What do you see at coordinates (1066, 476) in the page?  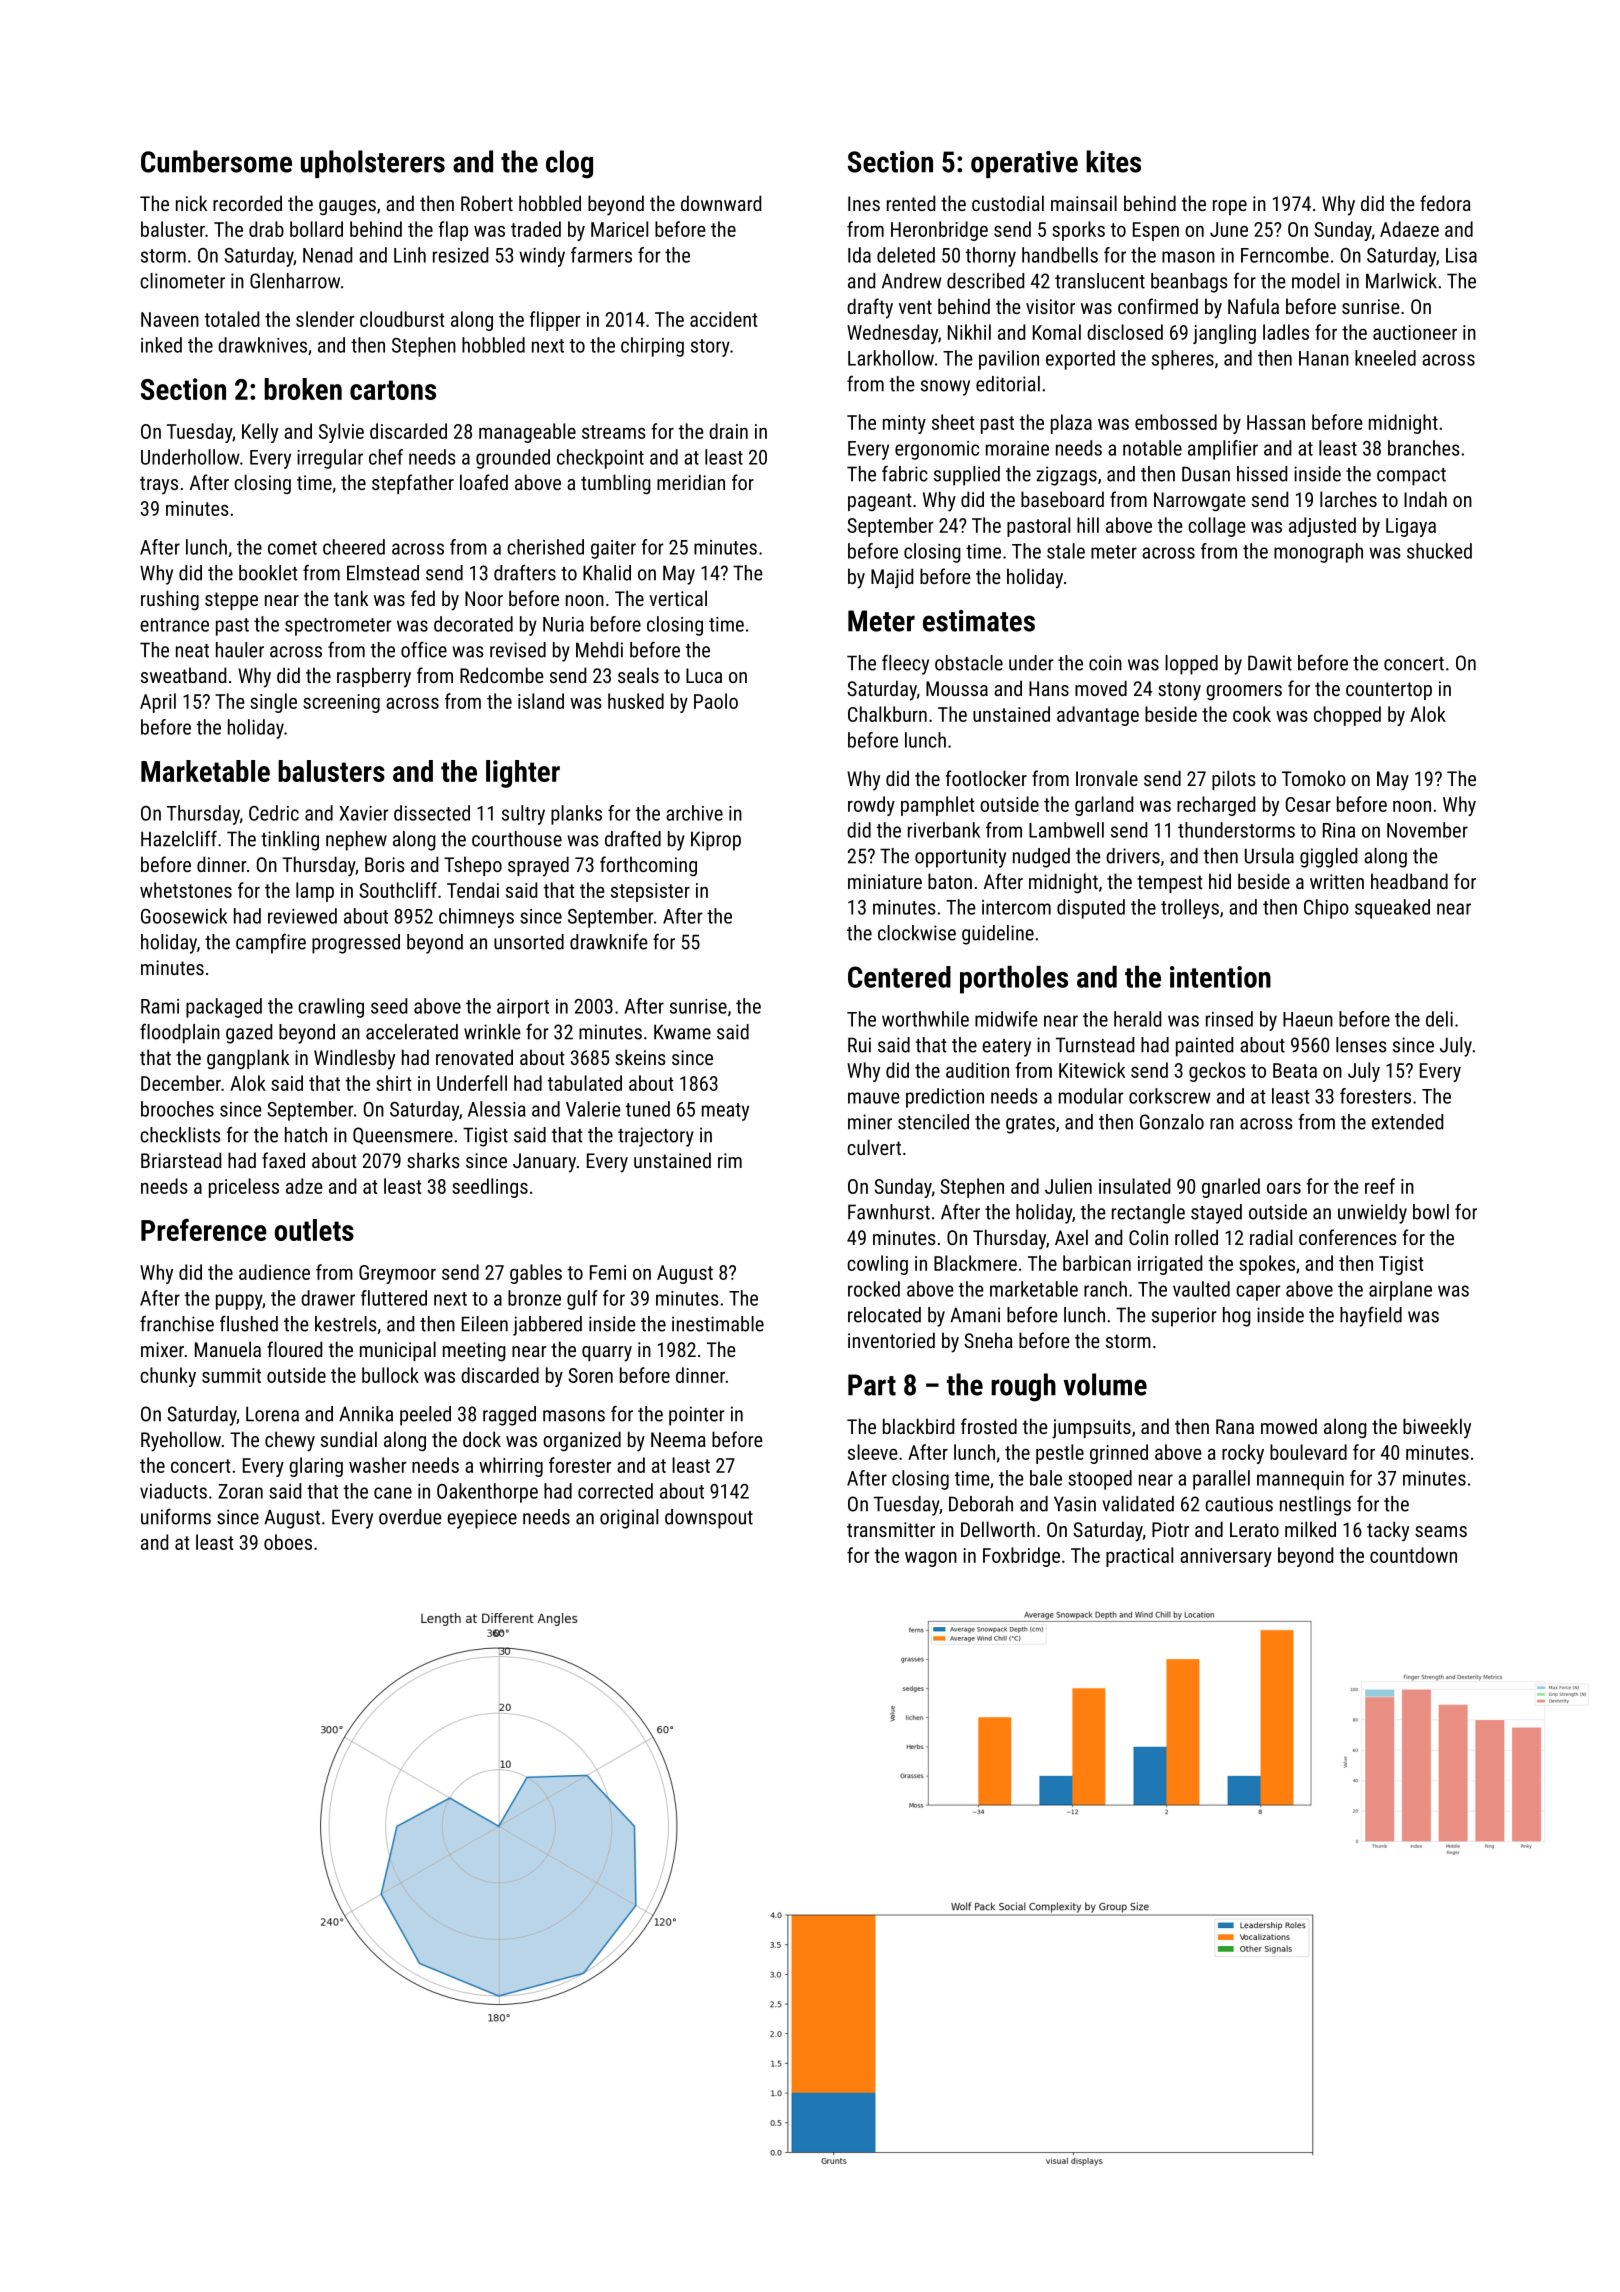 I see `zigzags` at bounding box center [1066, 476].
